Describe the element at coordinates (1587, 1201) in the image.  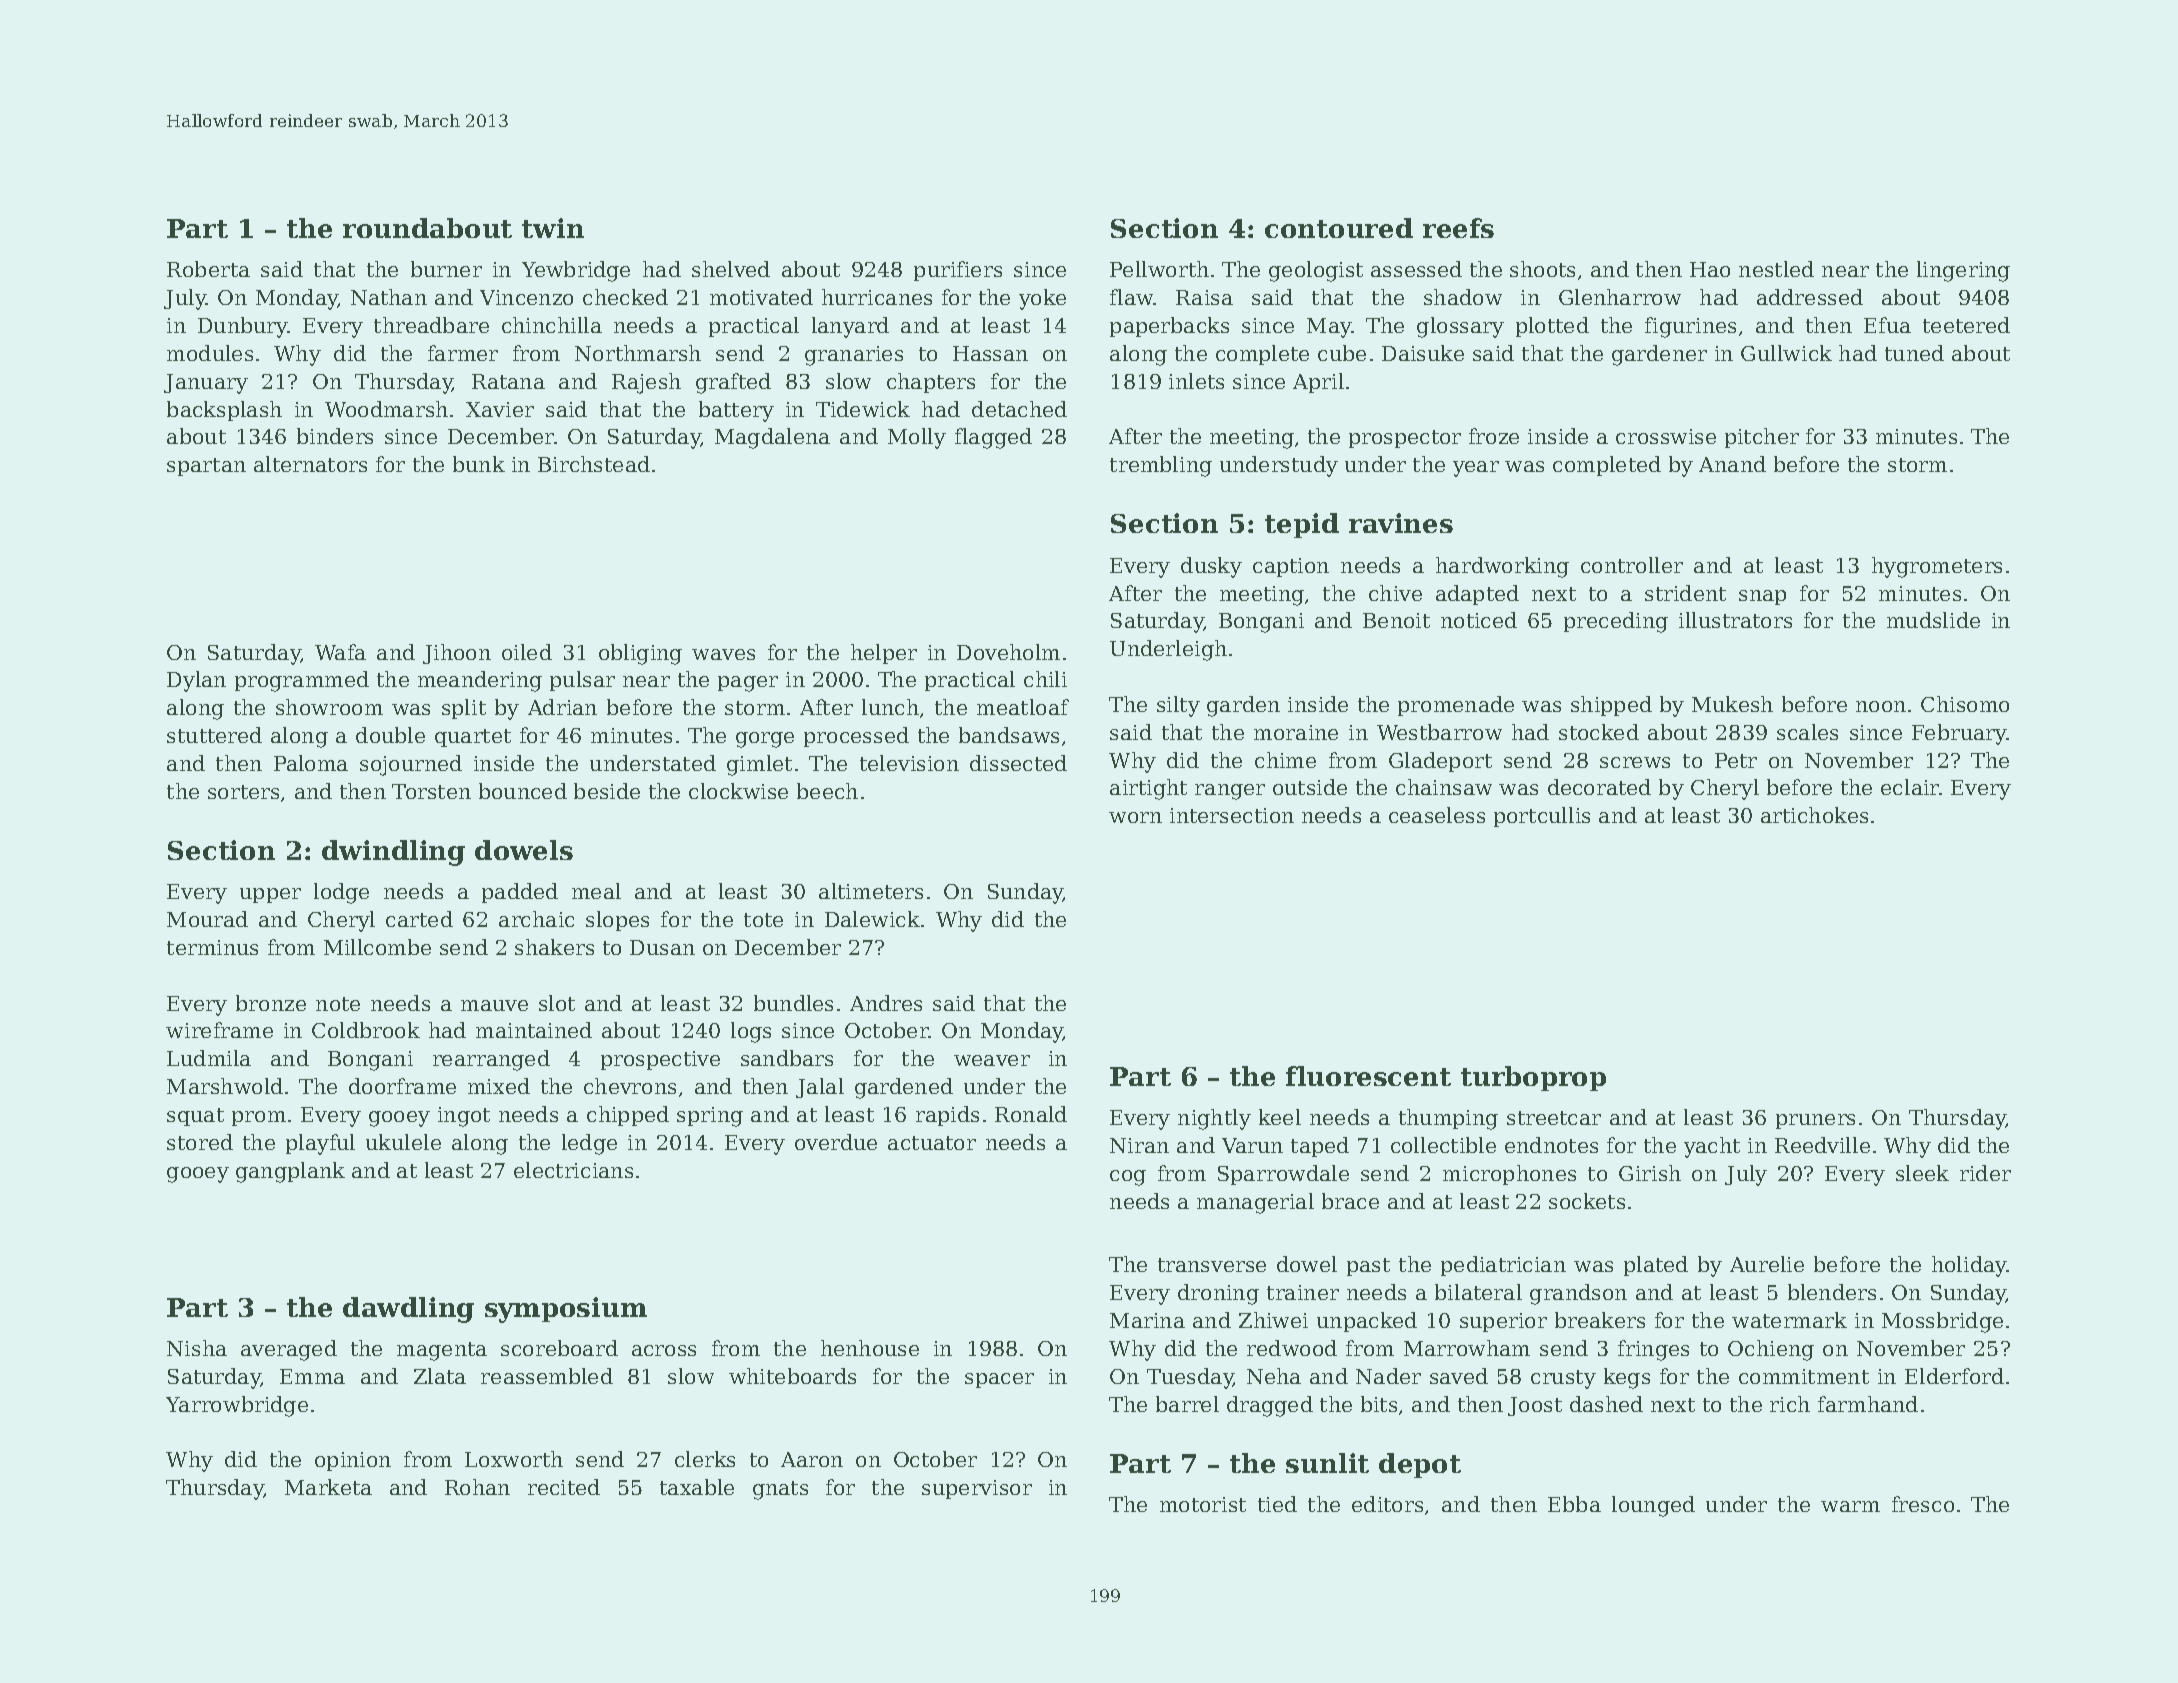
I see `sockets` at that location.
